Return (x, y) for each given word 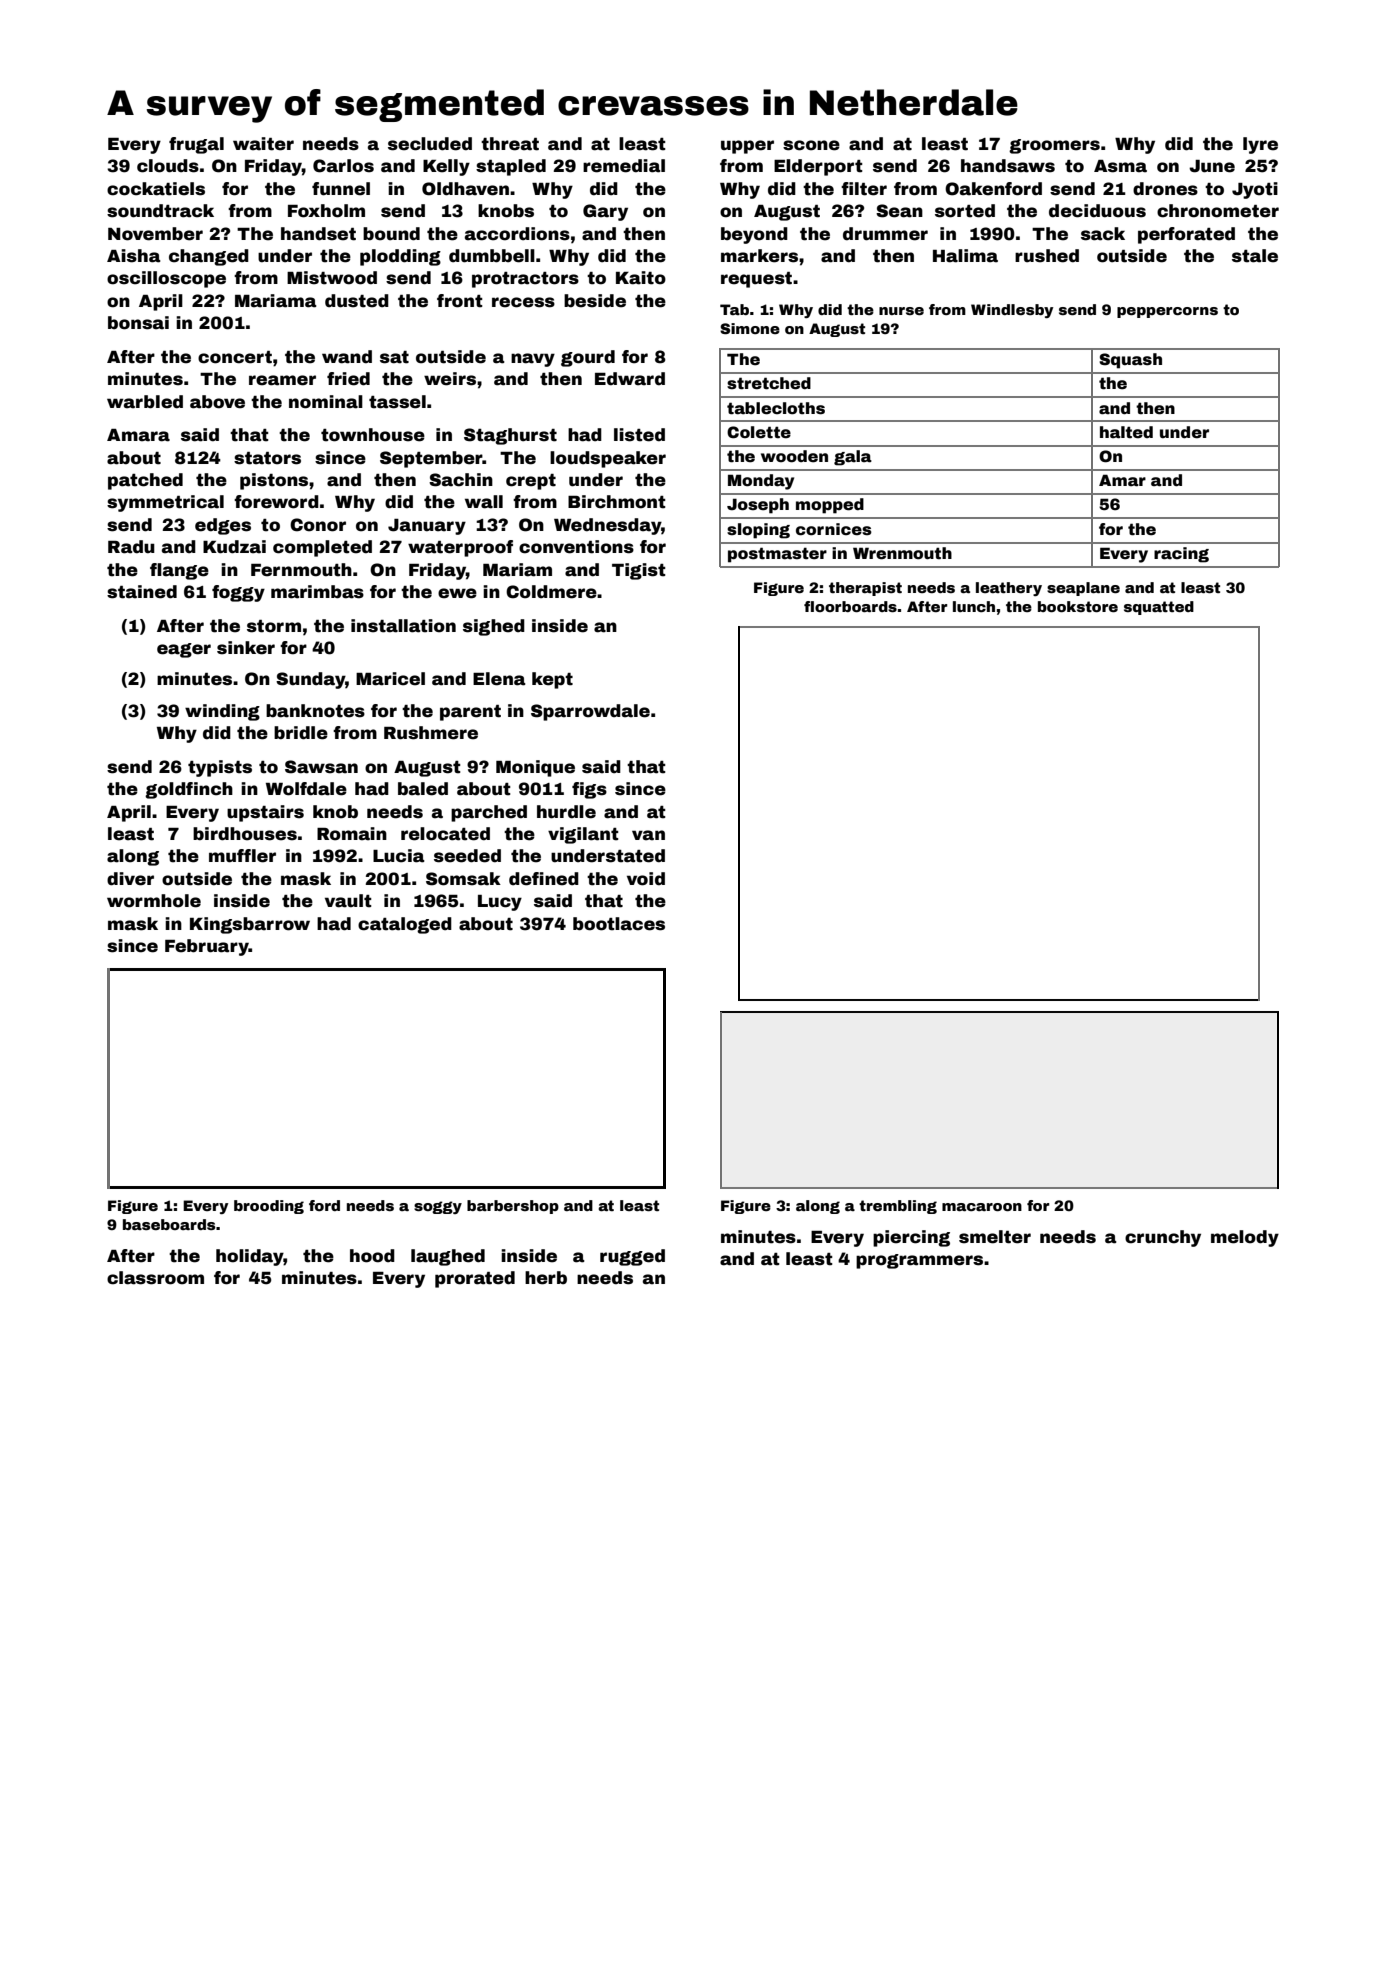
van (648, 835)
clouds (168, 166)
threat (510, 144)
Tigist (639, 571)
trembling (898, 1207)
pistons (274, 481)
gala (853, 458)
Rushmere (431, 733)
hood (372, 1256)
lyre (1260, 145)
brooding (269, 1207)
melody (1245, 1238)
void (646, 879)
